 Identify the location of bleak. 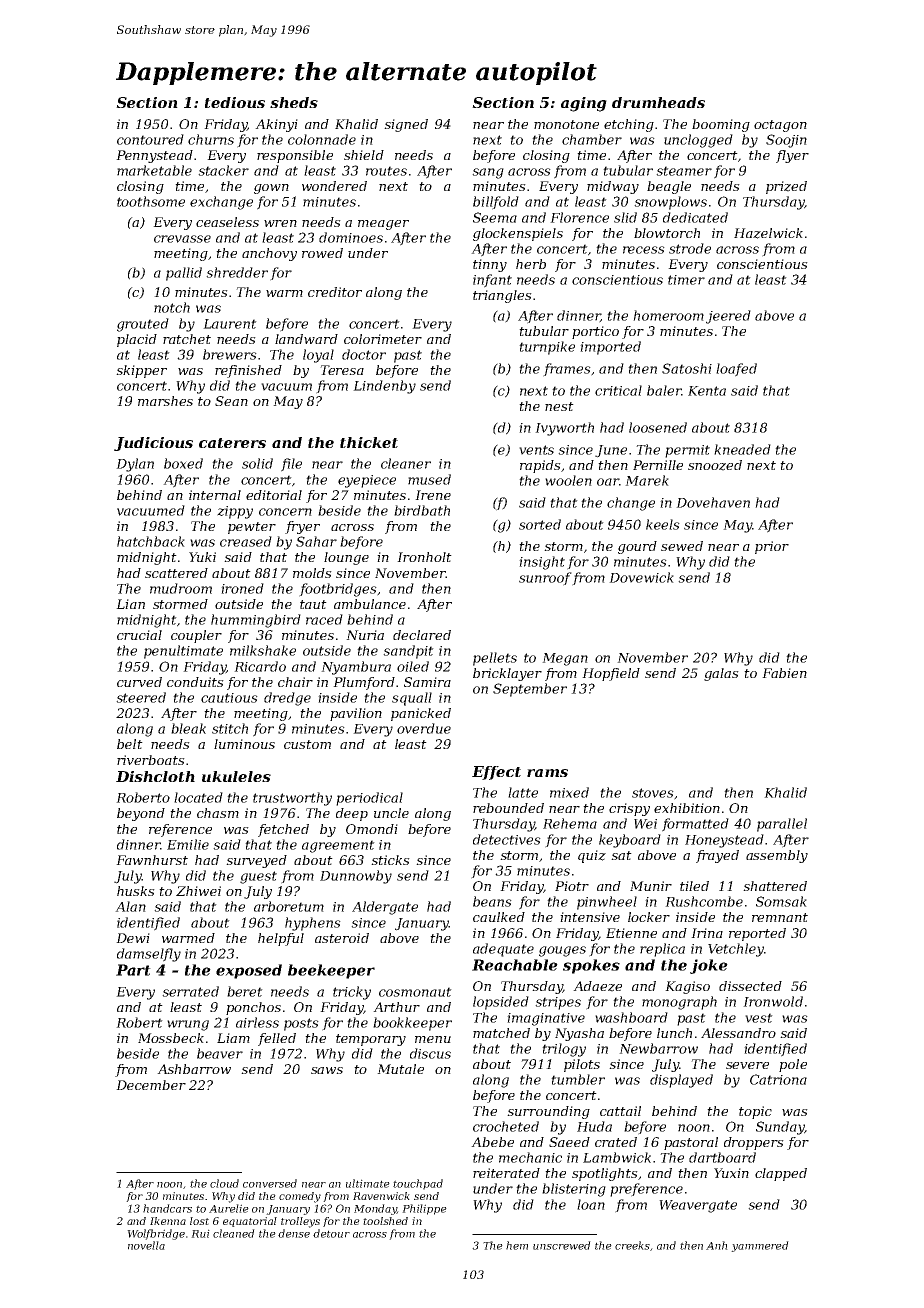
(188, 728).
